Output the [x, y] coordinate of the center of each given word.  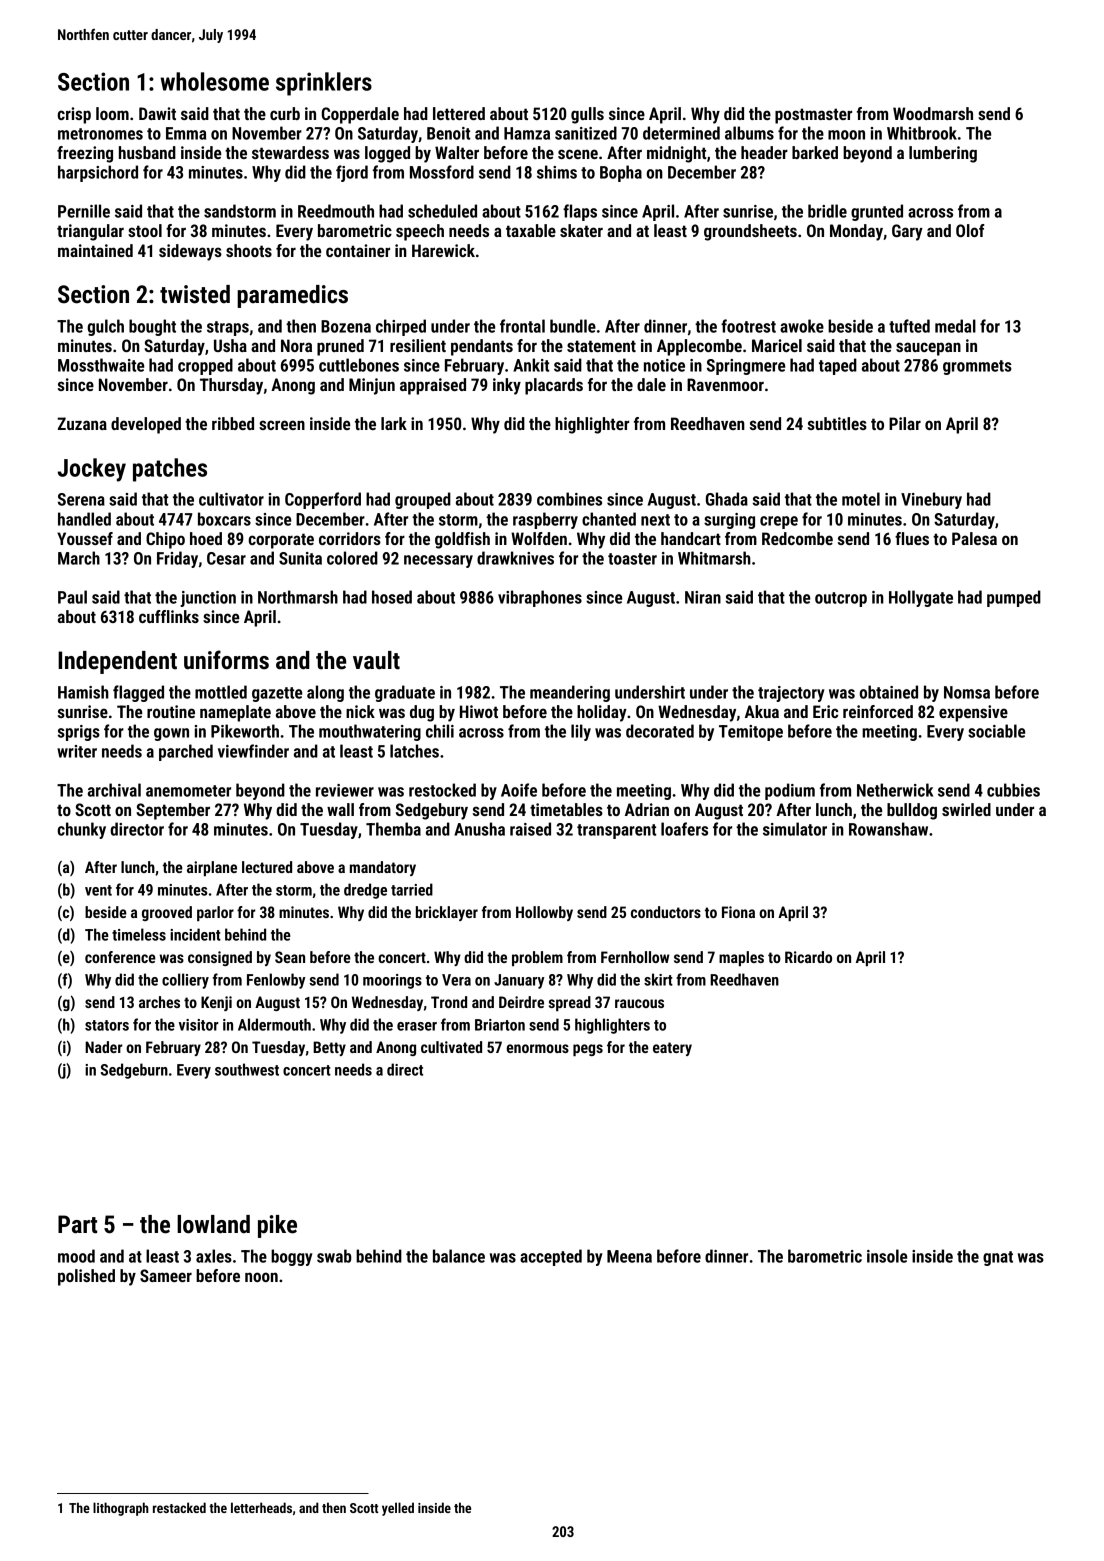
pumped [1014, 598]
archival [114, 790]
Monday [856, 232]
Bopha [621, 173]
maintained [95, 250]
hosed [392, 597]
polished [86, 1277]
